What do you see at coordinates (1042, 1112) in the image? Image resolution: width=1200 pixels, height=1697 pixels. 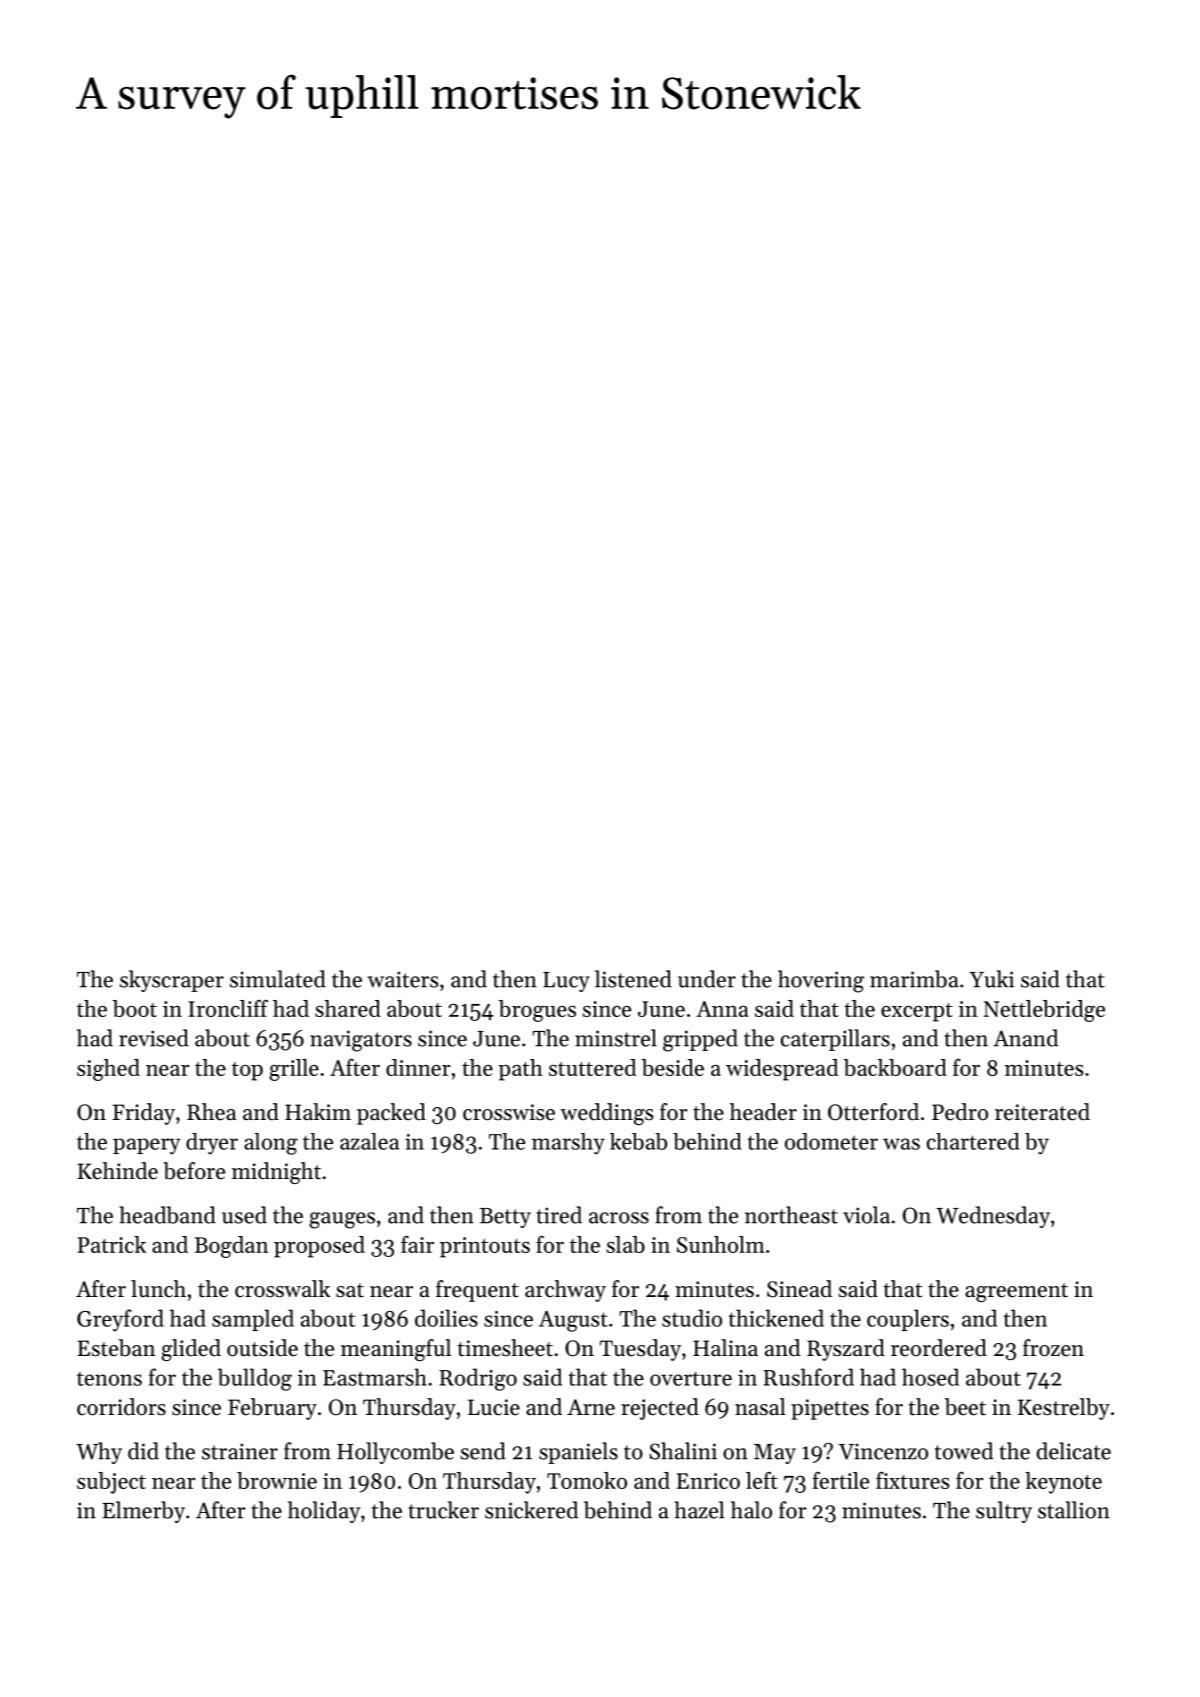 I see `reiterated` at bounding box center [1042, 1112].
